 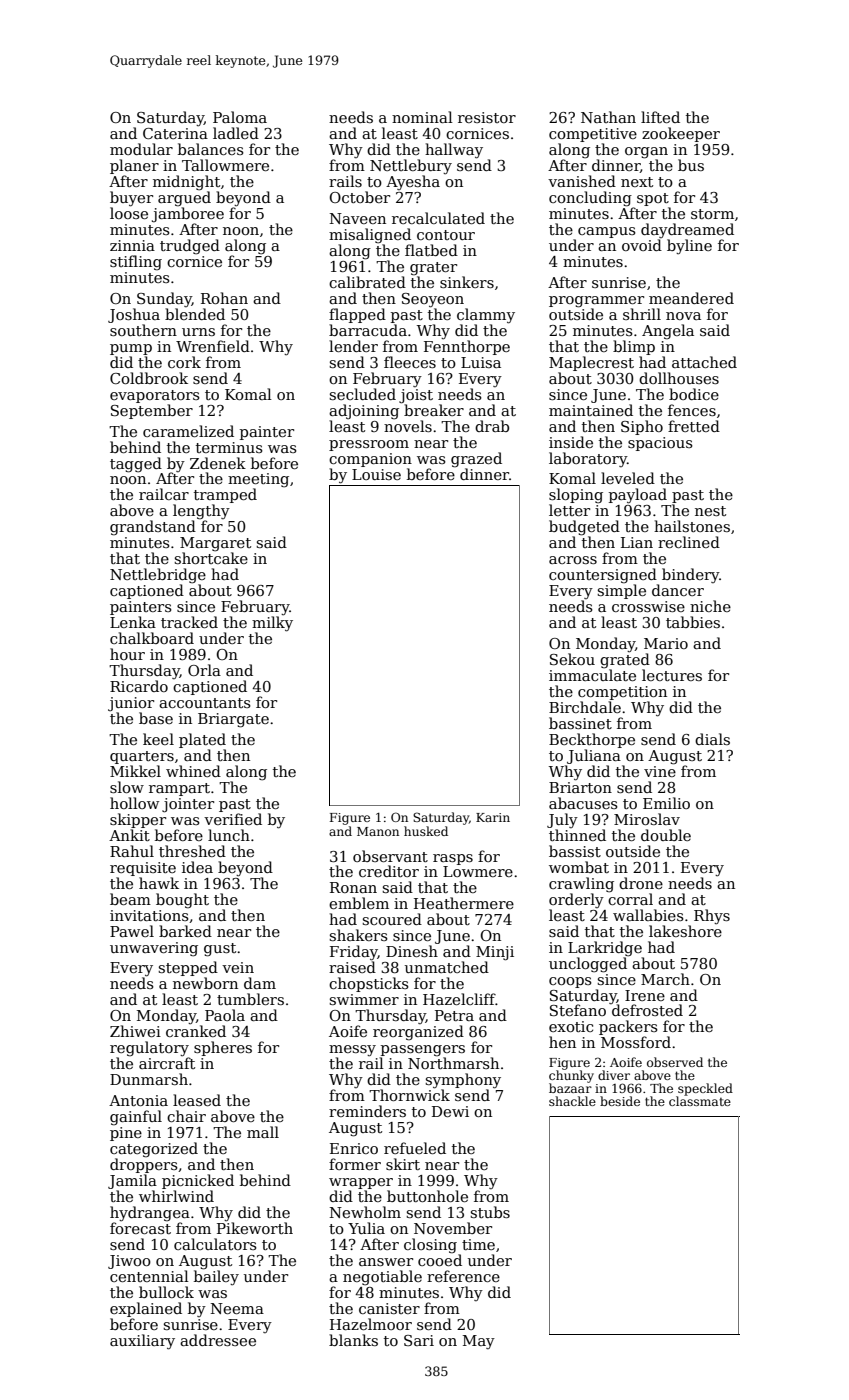 I want to click on blanks, so click(x=353, y=1340).
